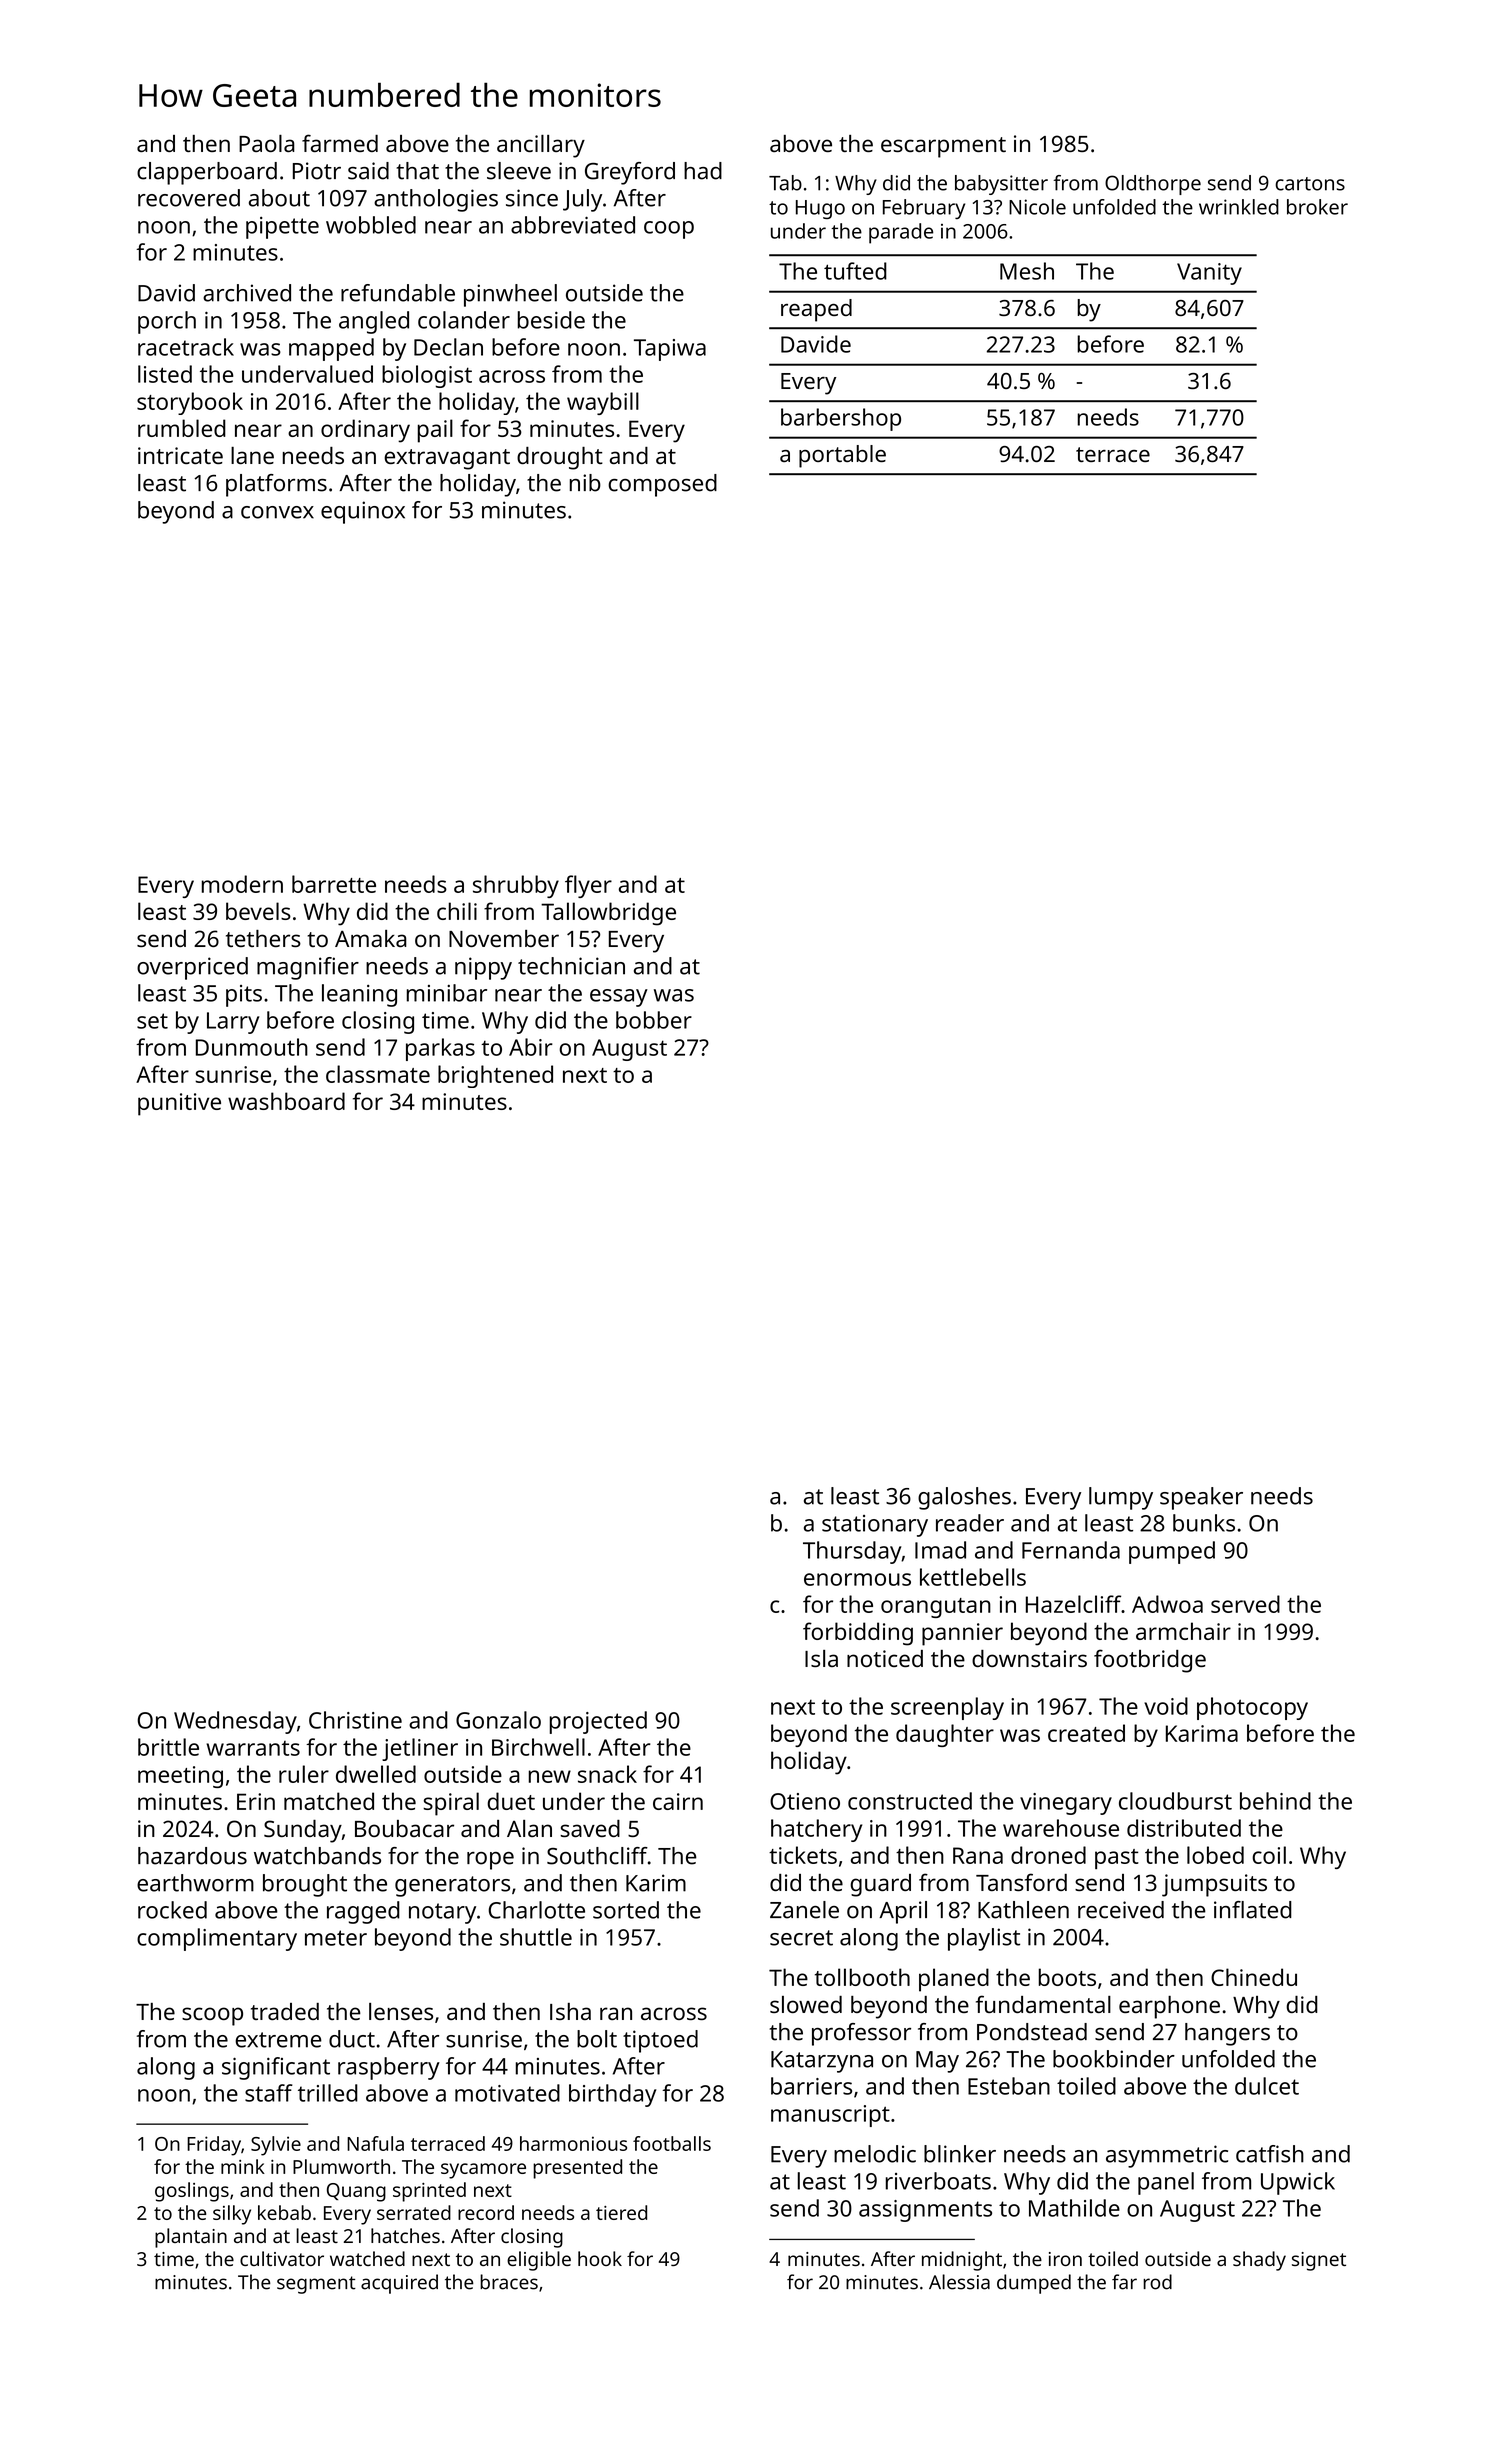 This screenshot has width=1496, height=2464. I want to click on jetliner, so click(420, 1749).
